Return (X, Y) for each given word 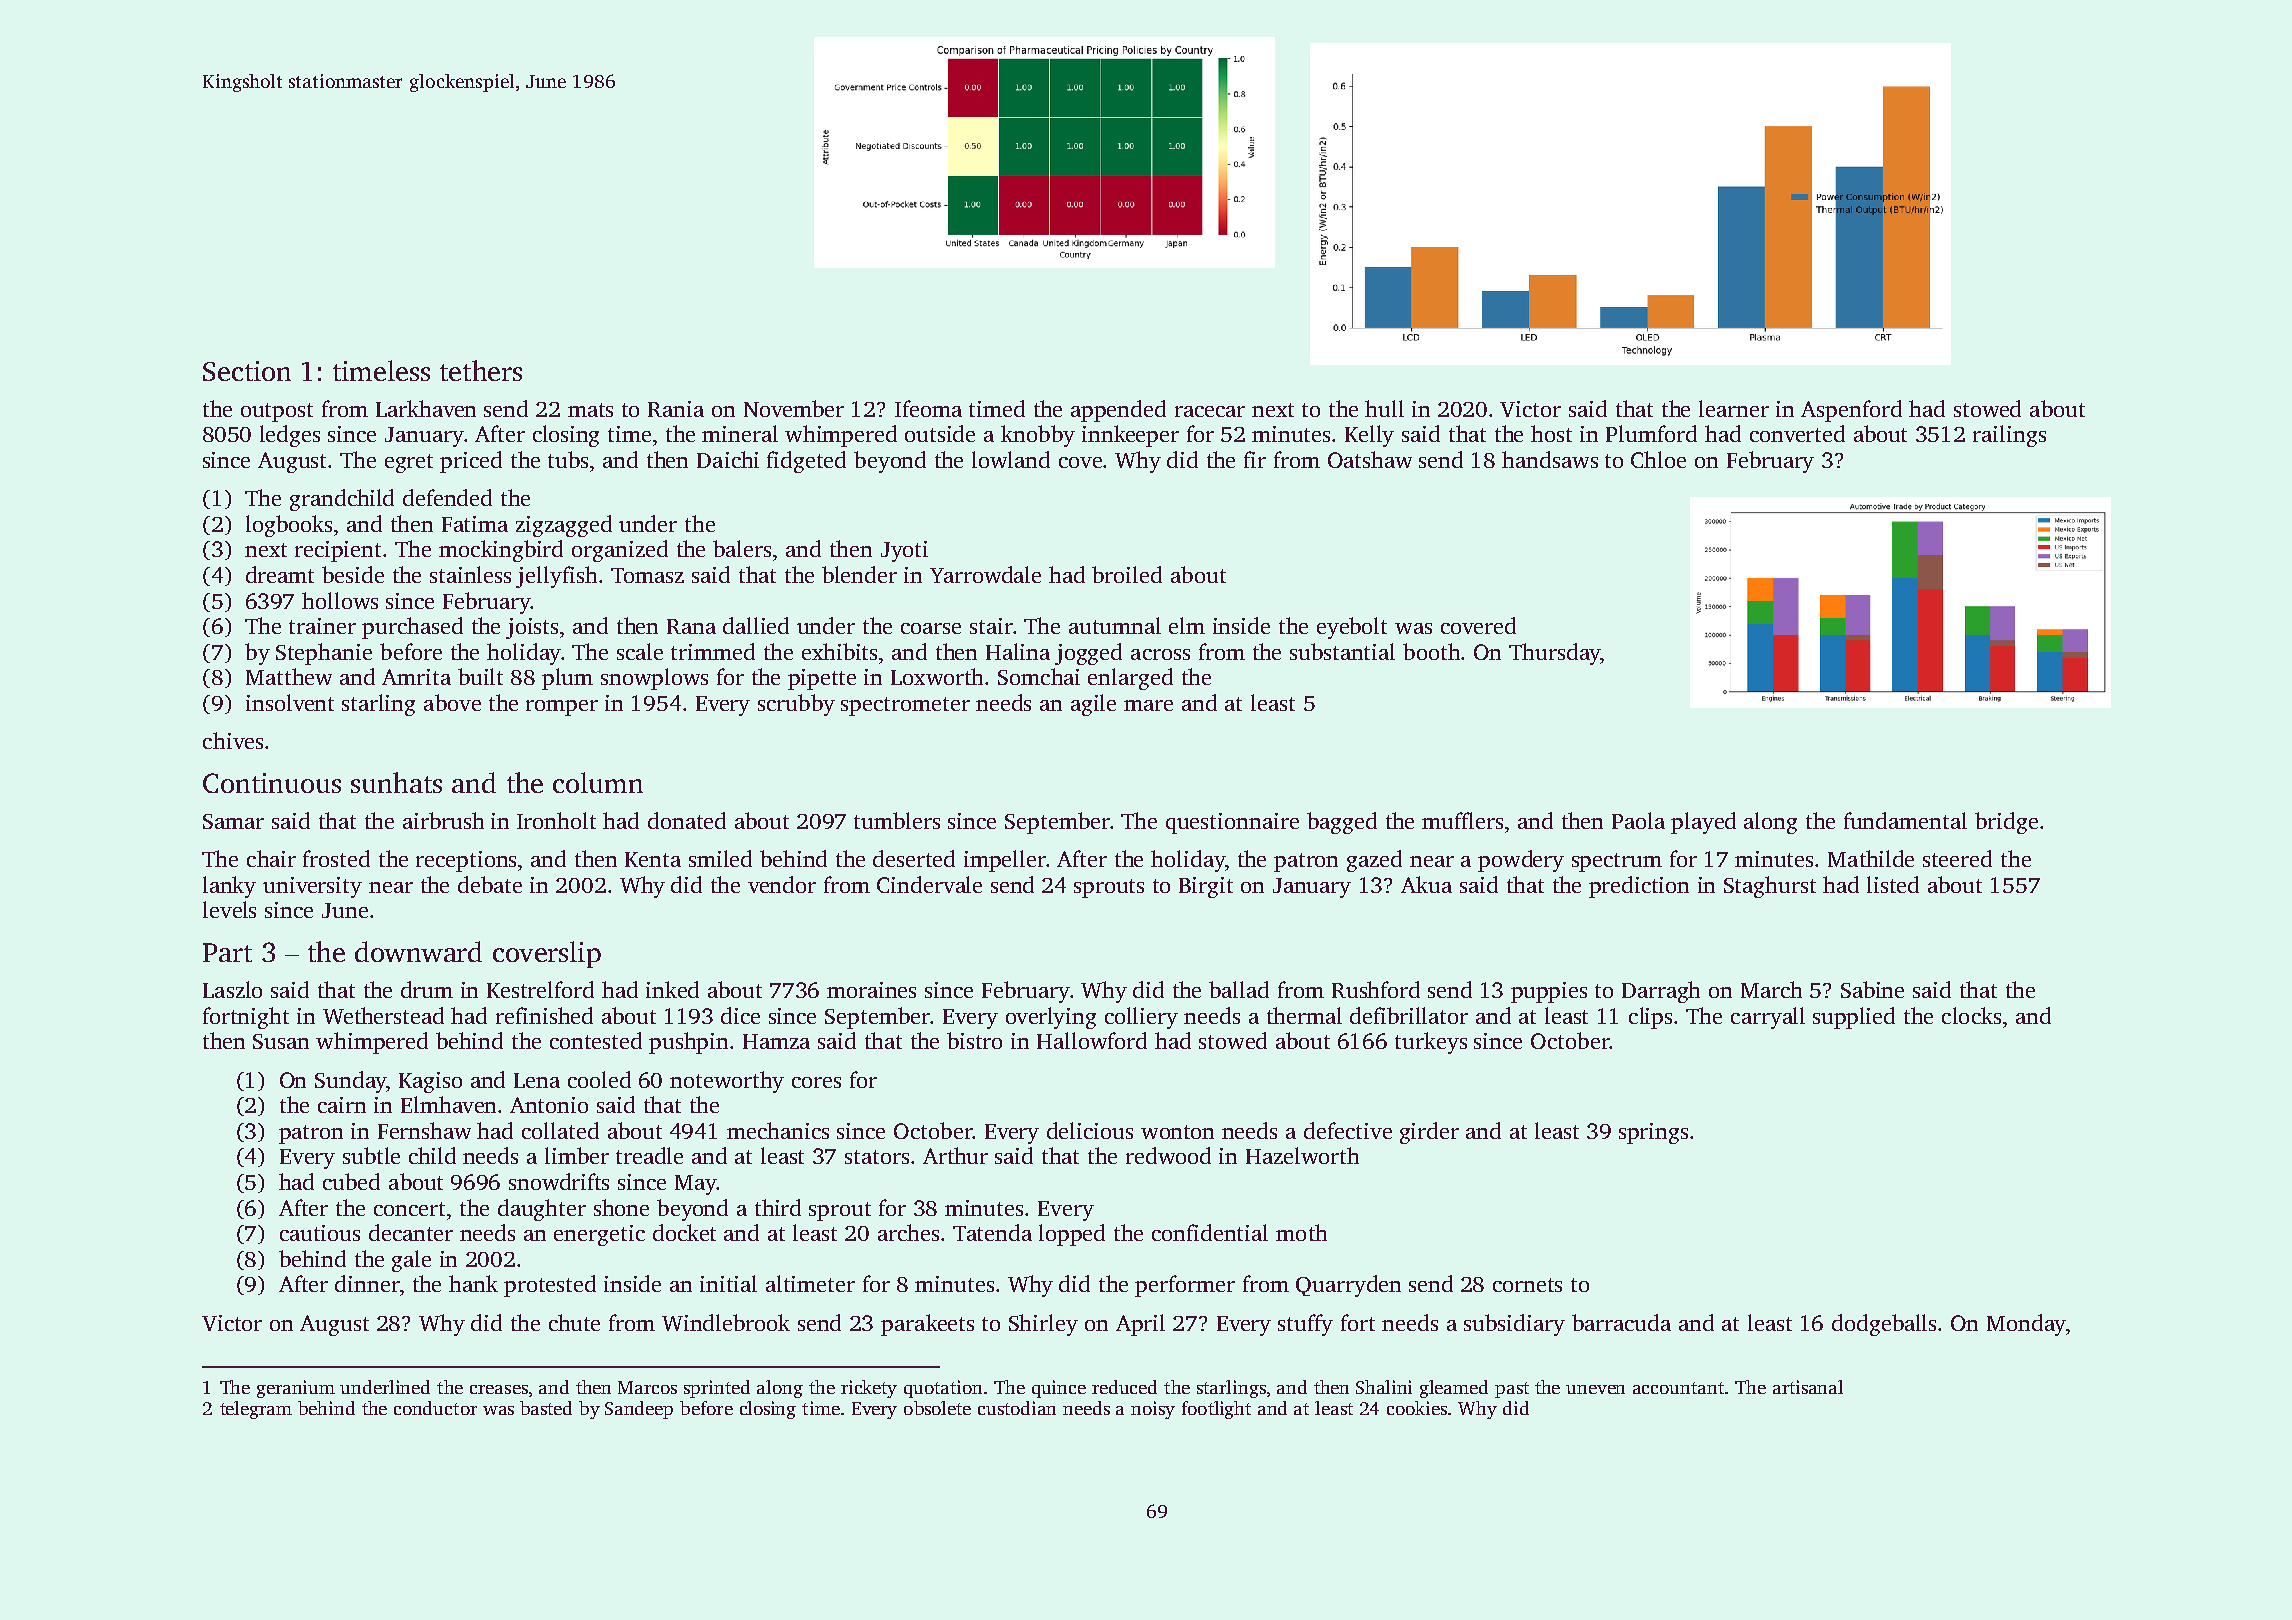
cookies (1417, 1408)
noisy (1153, 1410)
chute (574, 1322)
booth (1431, 651)
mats (590, 410)
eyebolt (1352, 628)
